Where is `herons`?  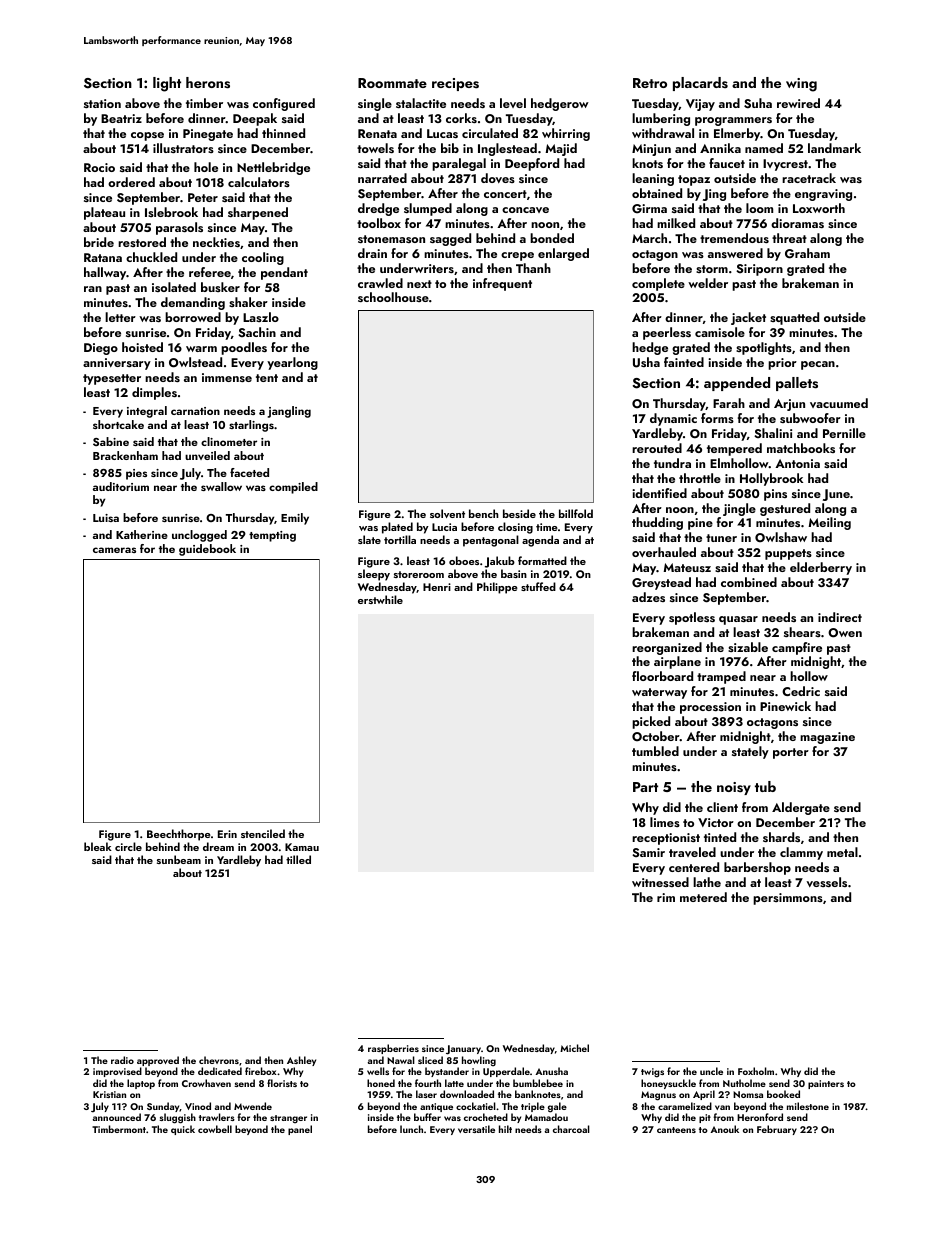 herons is located at coordinates (208, 83).
